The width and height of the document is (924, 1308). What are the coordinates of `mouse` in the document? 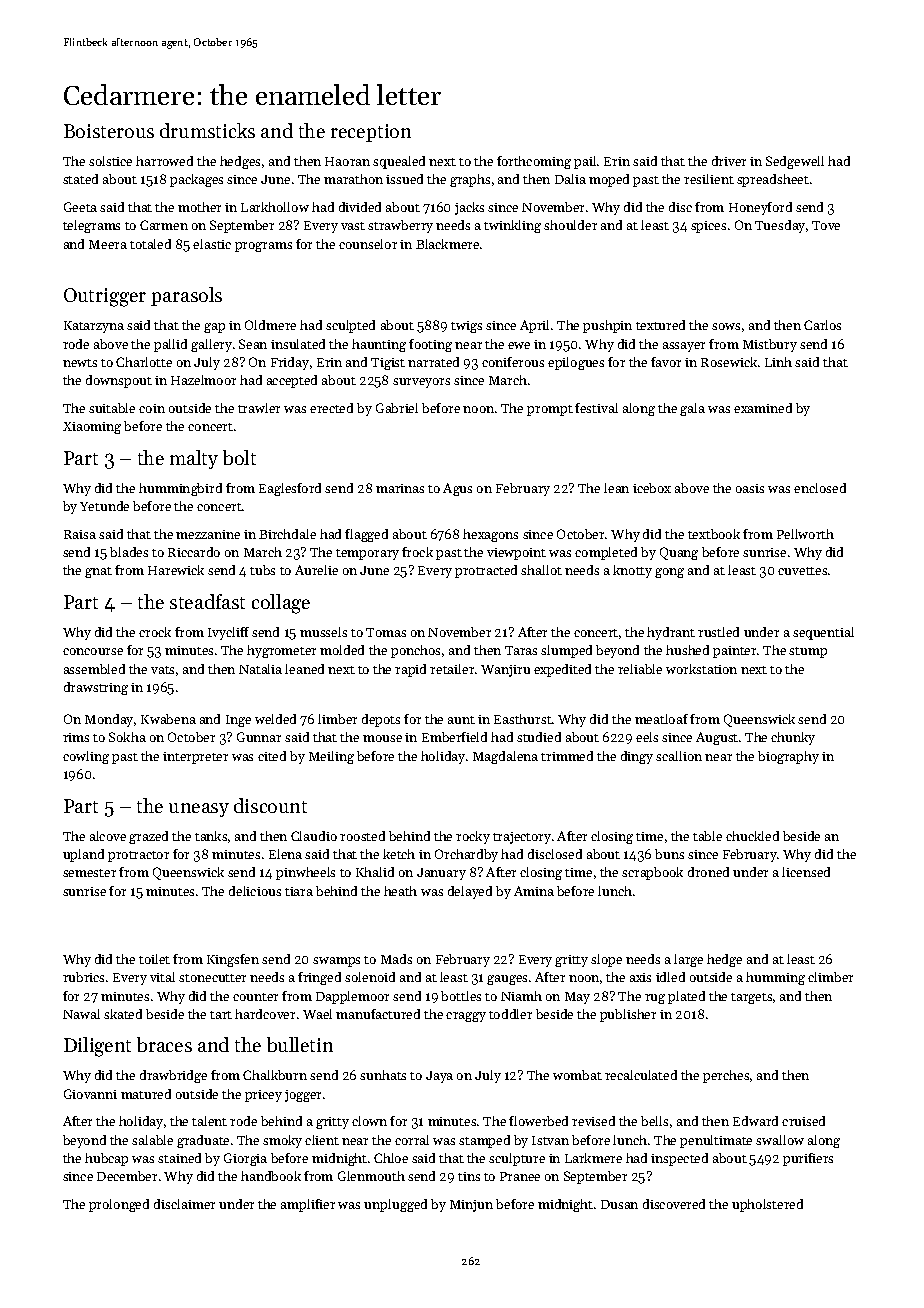 It's located at (382, 738).
